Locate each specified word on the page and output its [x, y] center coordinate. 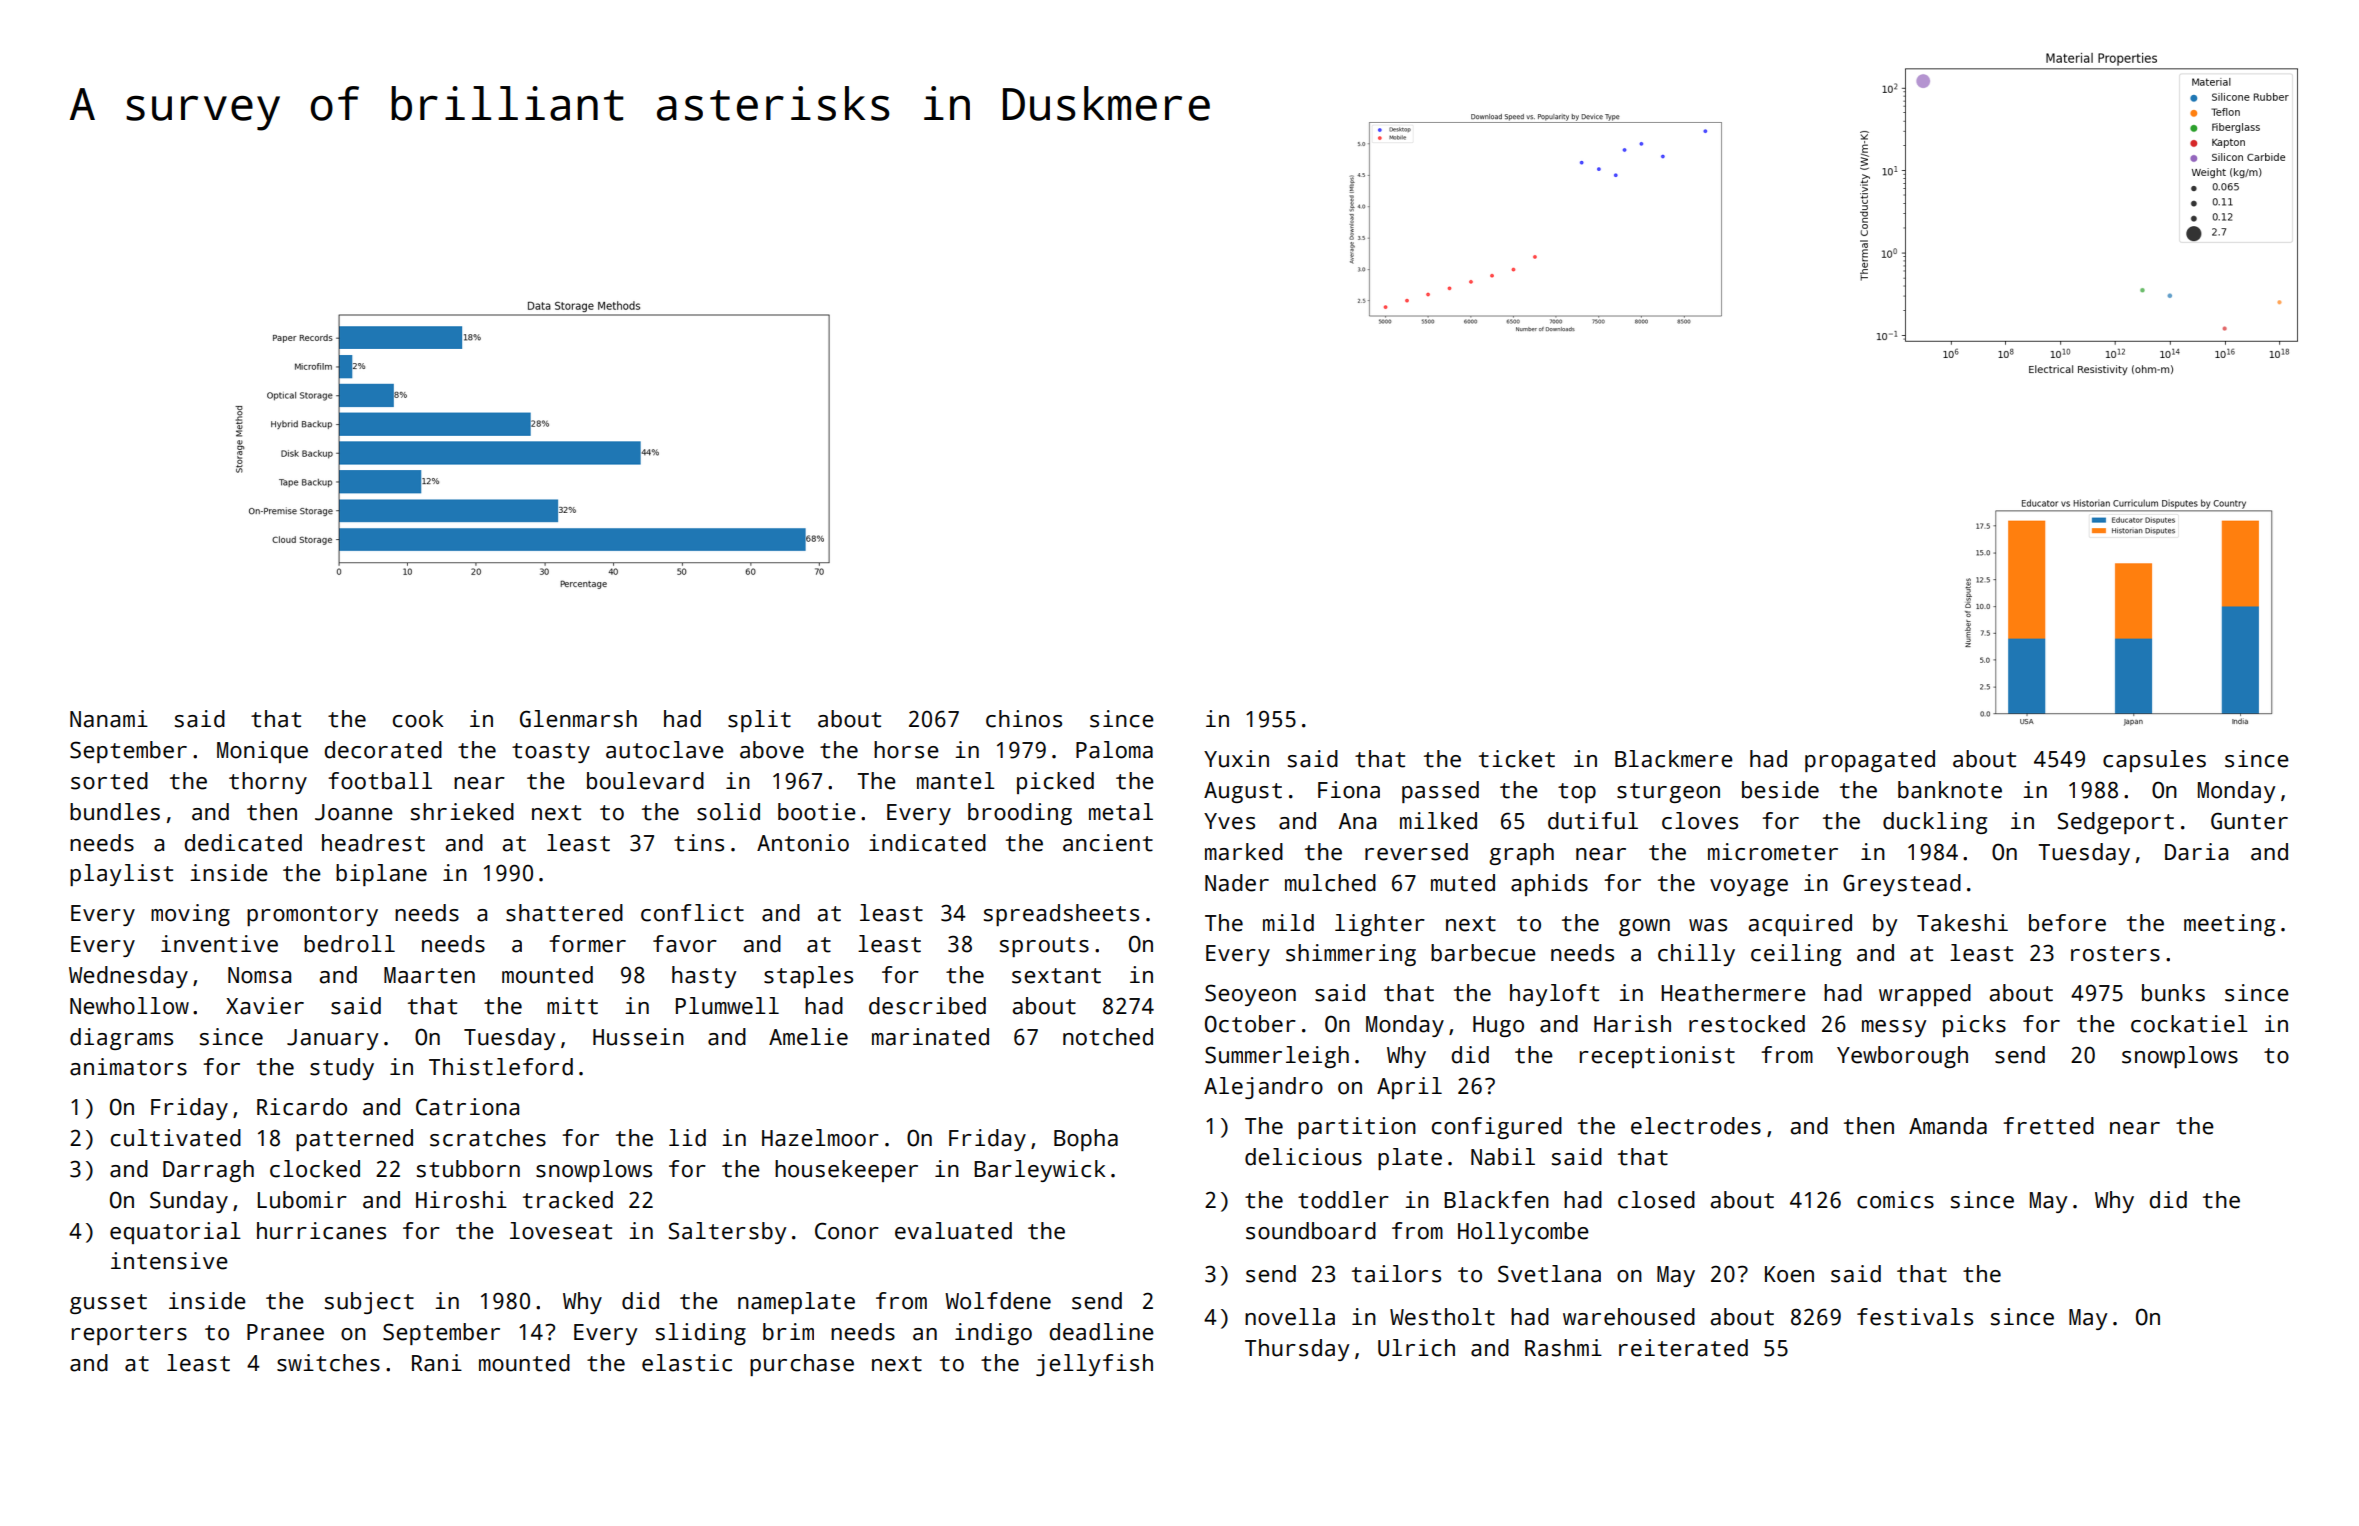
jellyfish [1094, 1365]
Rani [437, 1363]
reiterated [1683, 1348]
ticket [1517, 759]
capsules [2154, 761]
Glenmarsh [578, 719]
